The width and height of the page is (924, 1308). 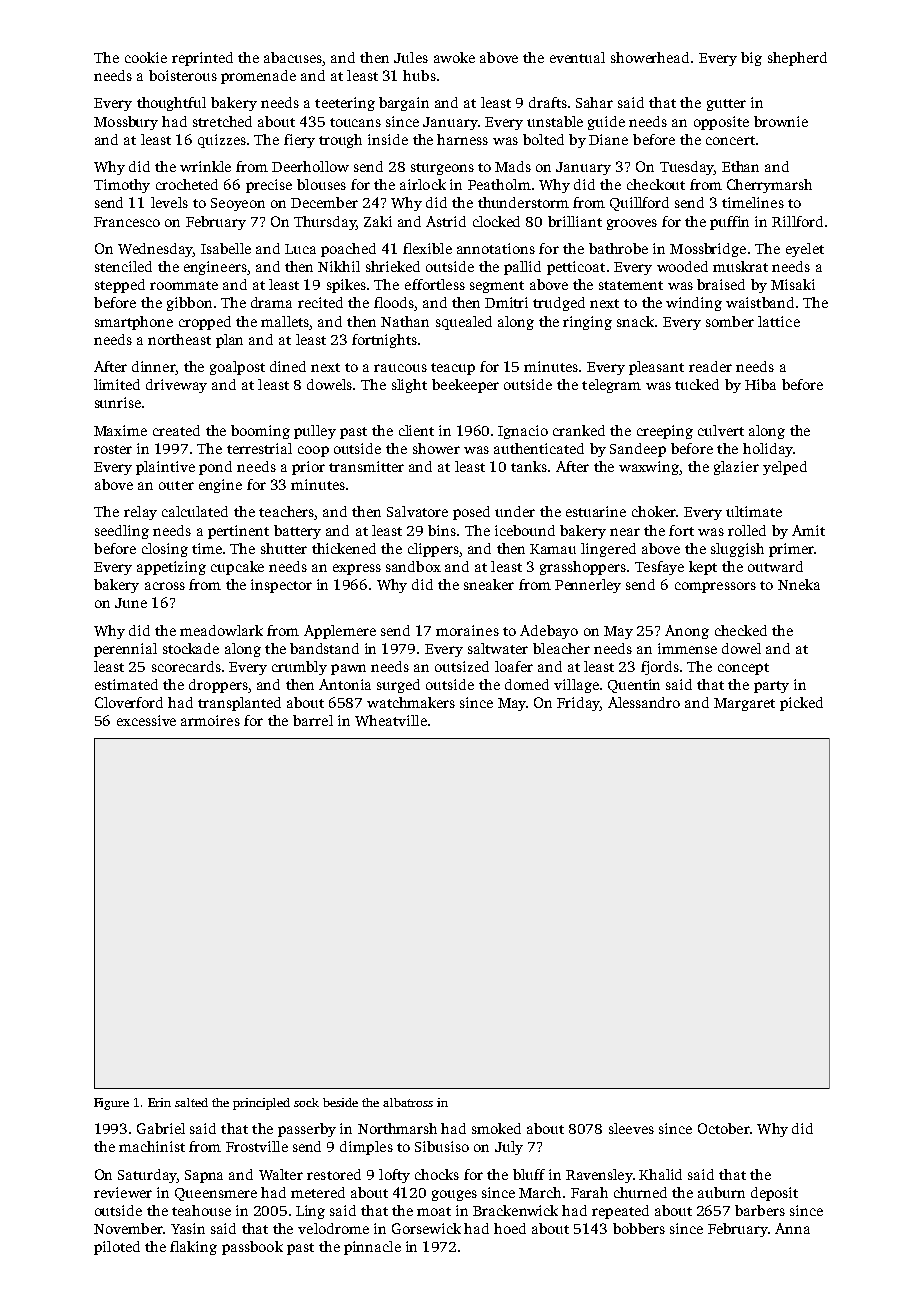 I want to click on stretched, so click(x=222, y=121).
